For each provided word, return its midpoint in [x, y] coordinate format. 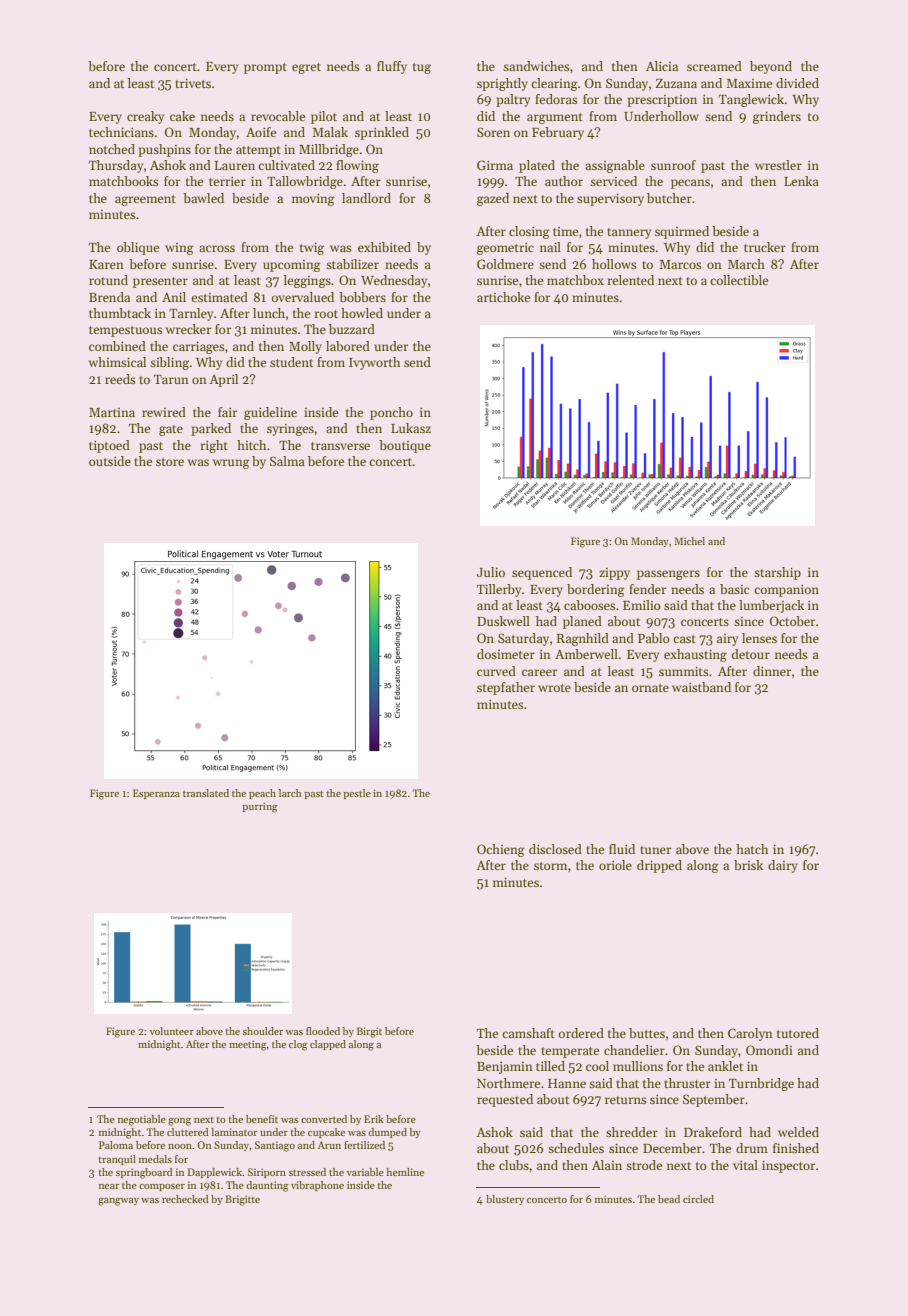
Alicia [662, 66]
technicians [121, 132]
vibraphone [317, 1186]
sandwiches [536, 66]
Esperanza [156, 794]
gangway [118, 1202]
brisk [748, 865]
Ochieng [501, 850]
